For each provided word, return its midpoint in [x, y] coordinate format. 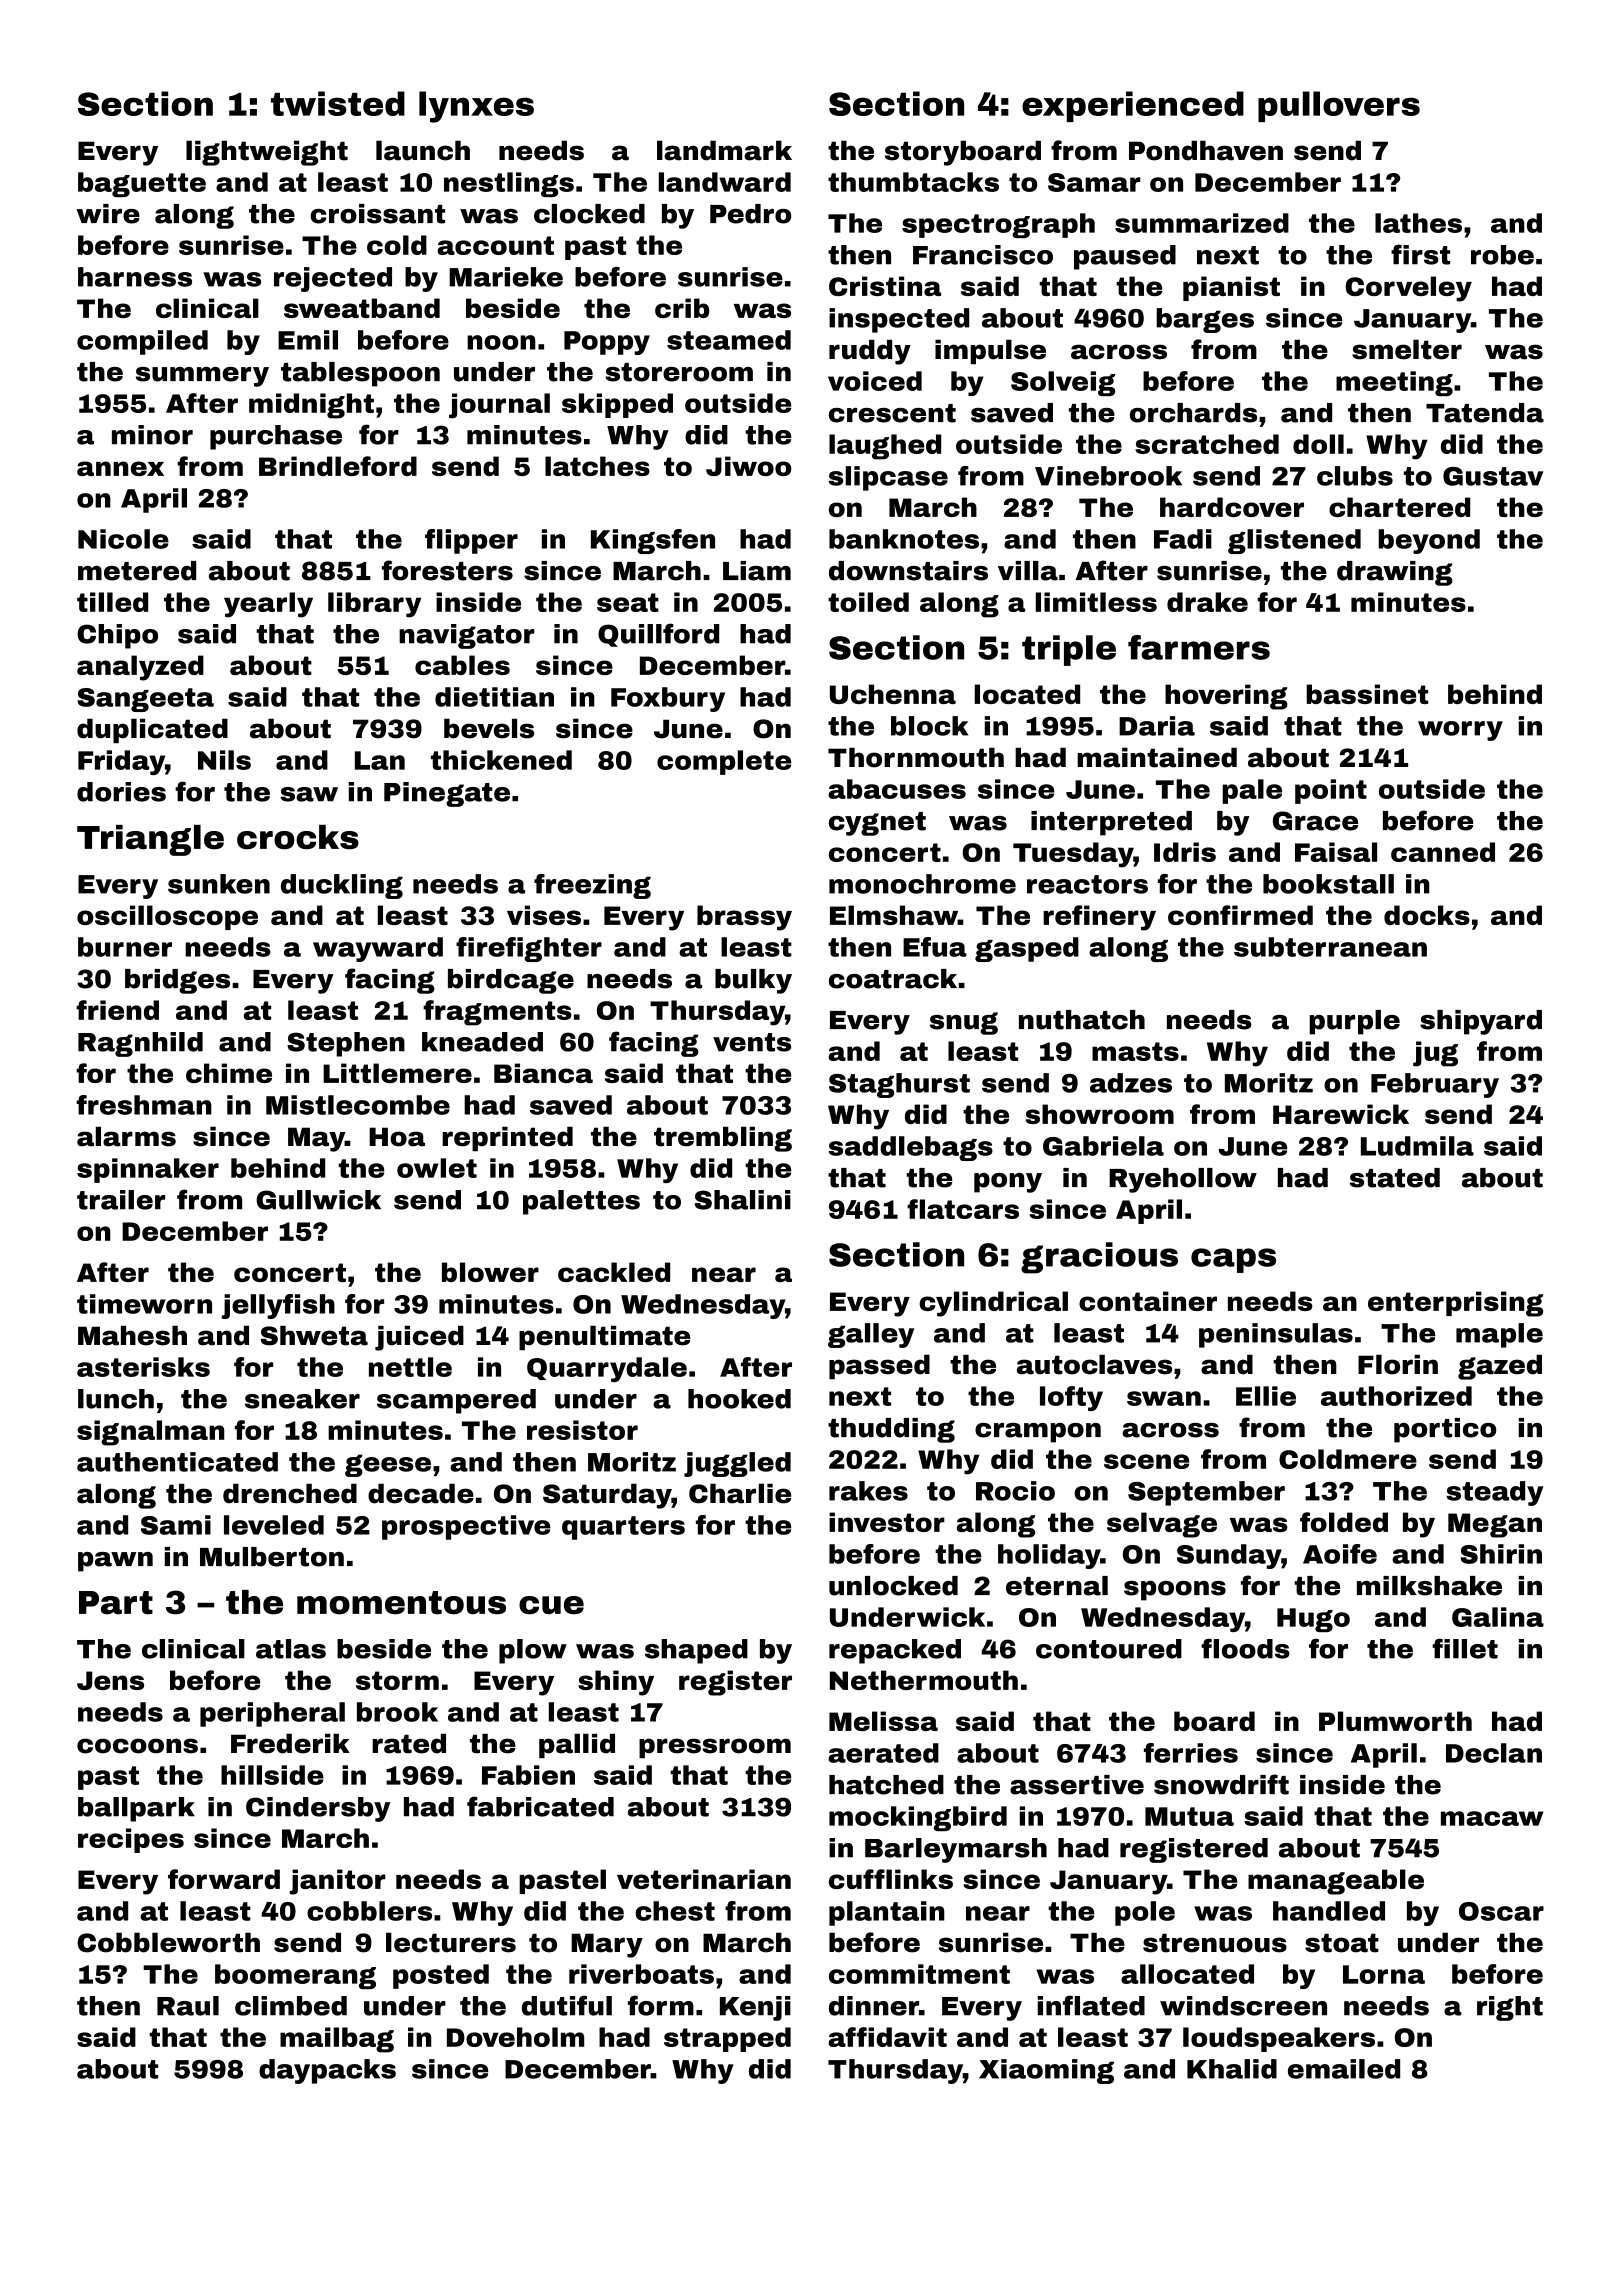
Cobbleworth [168, 1942]
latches [597, 466]
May [316, 1139]
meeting [1394, 383]
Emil [308, 340]
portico [1445, 1430]
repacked [895, 1651]
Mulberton [272, 1557]
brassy [744, 918]
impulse [990, 351]
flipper [471, 541]
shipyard [1481, 1022]
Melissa [883, 1721]
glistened [1294, 541]
